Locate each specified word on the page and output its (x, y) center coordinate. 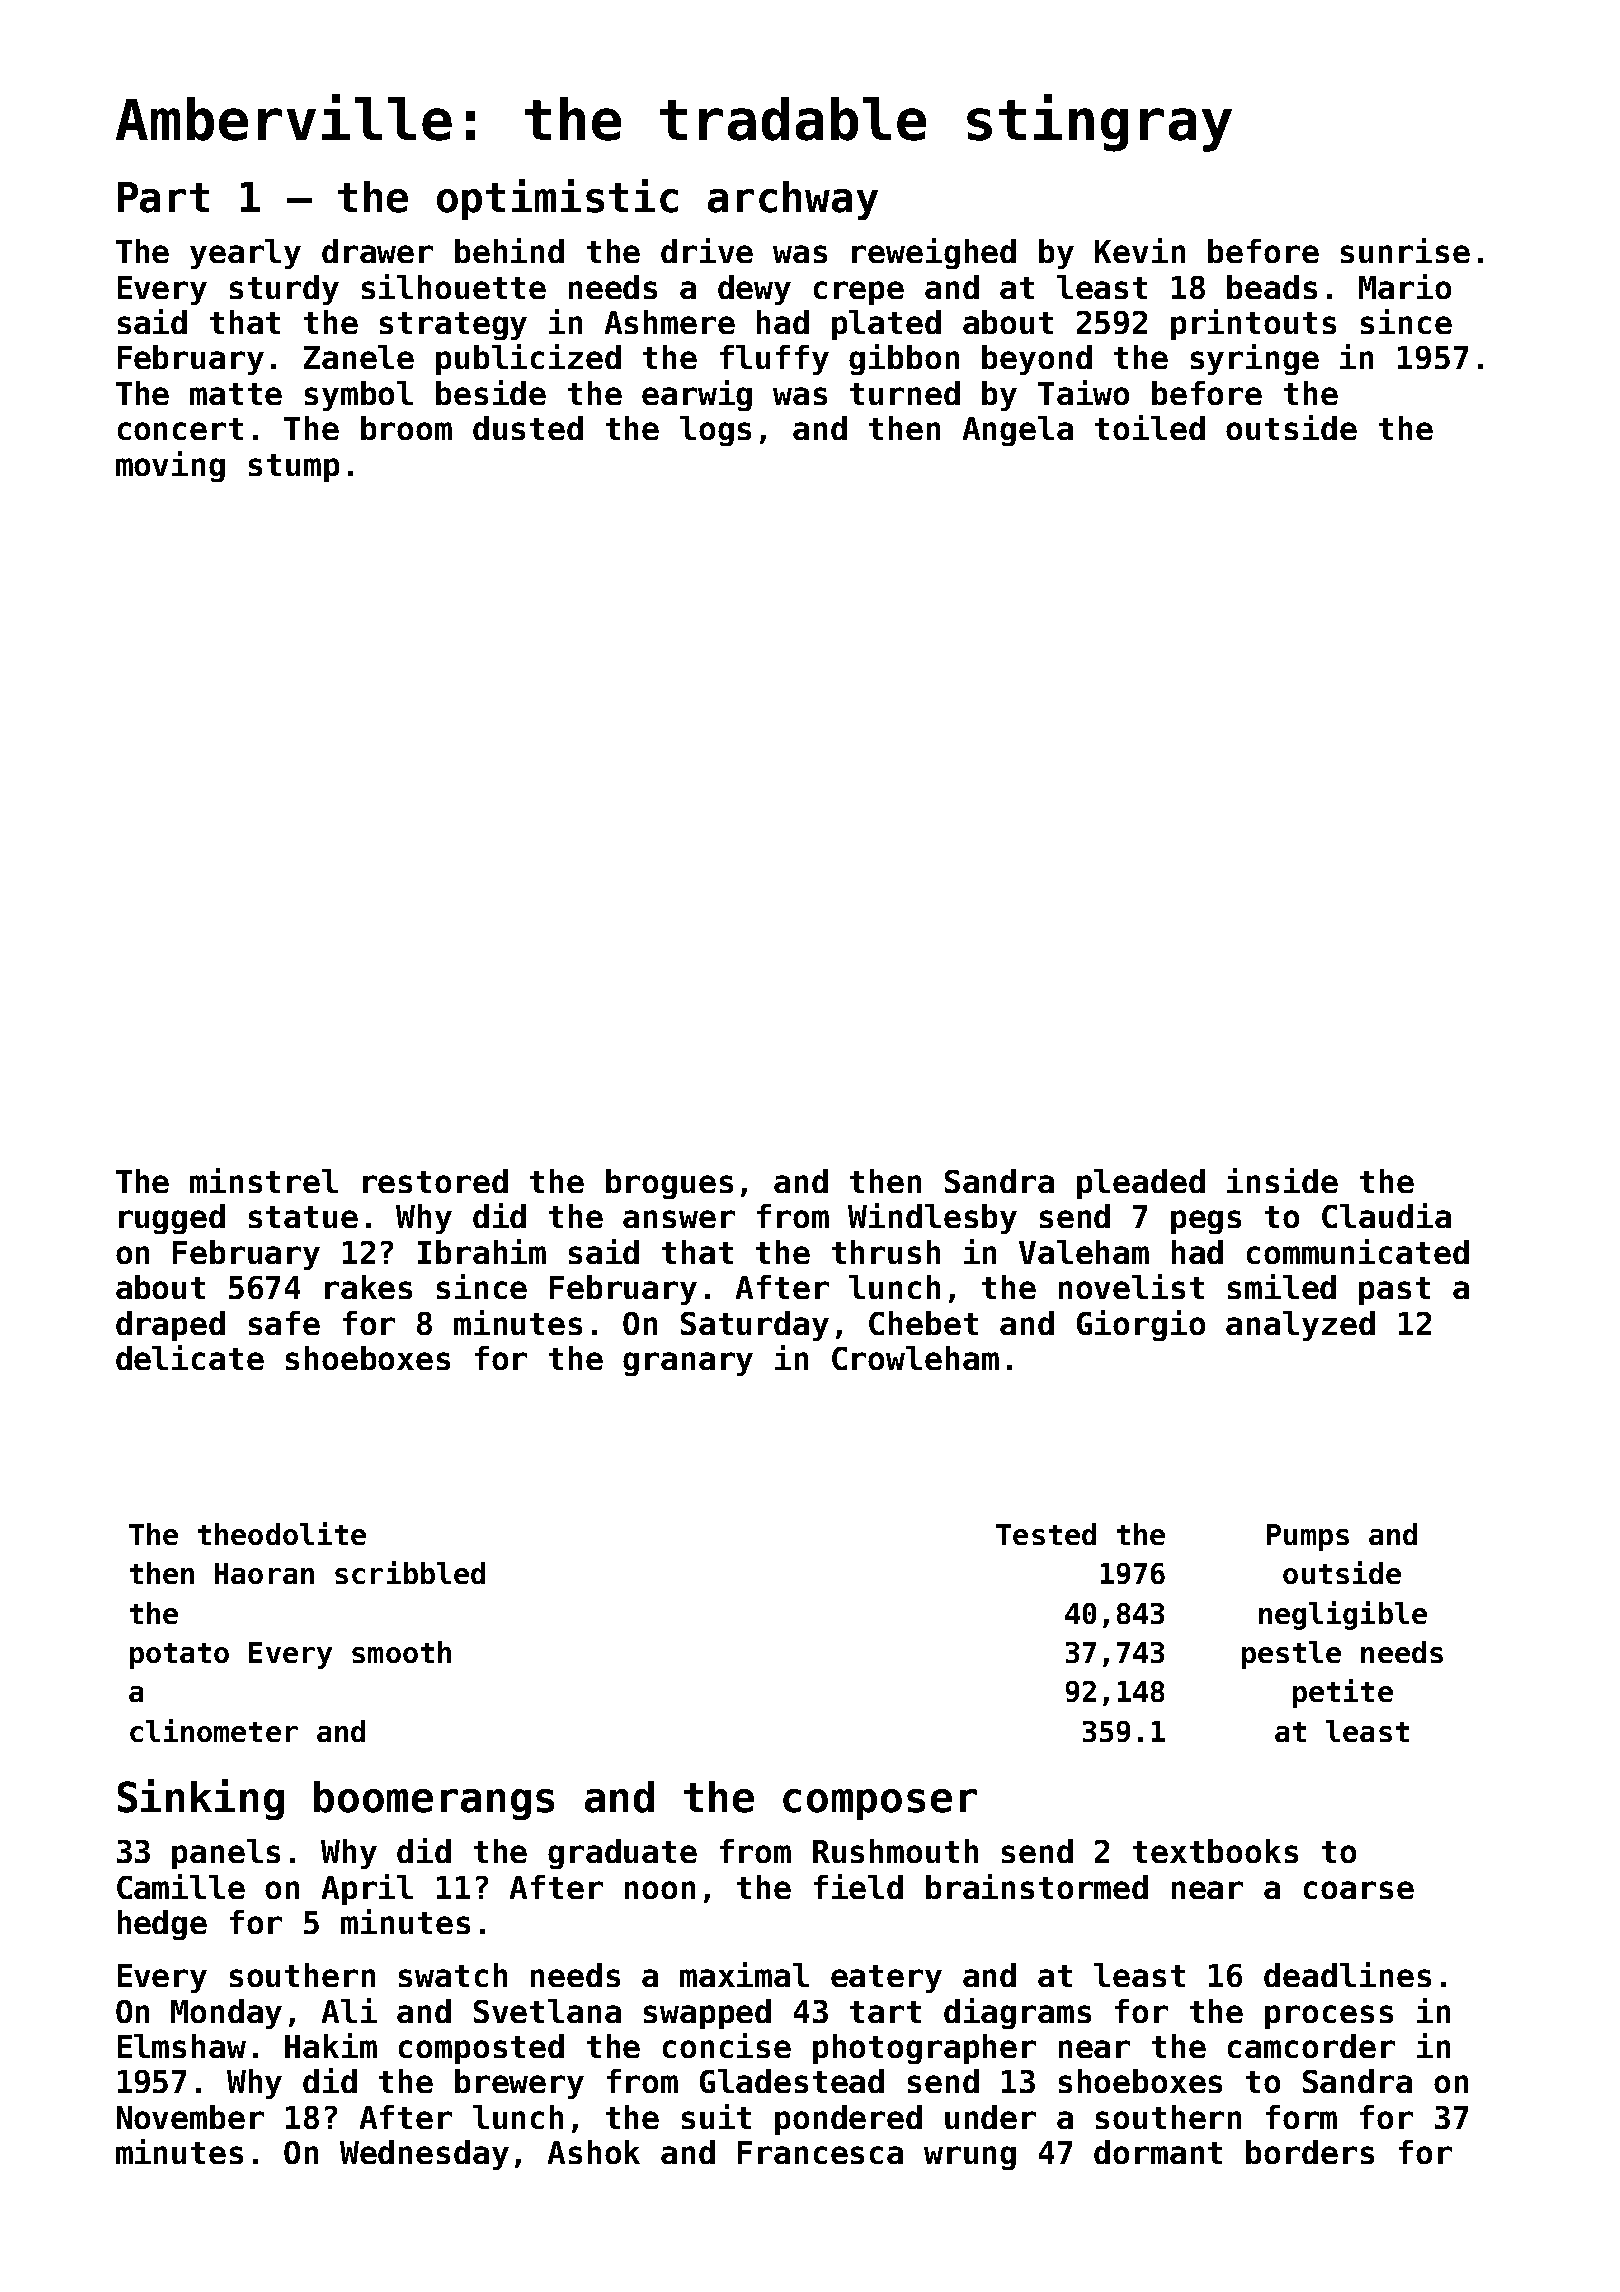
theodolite (282, 1533)
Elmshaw (182, 2046)
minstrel (264, 1180)
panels (226, 1854)
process (1329, 2017)
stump (294, 468)
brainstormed (1037, 1886)
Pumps (1308, 1537)
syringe (1255, 359)
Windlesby (932, 1218)
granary (688, 1364)
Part (163, 197)
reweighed (934, 253)
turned (905, 393)
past (1394, 1291)
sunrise (1405, 250)
